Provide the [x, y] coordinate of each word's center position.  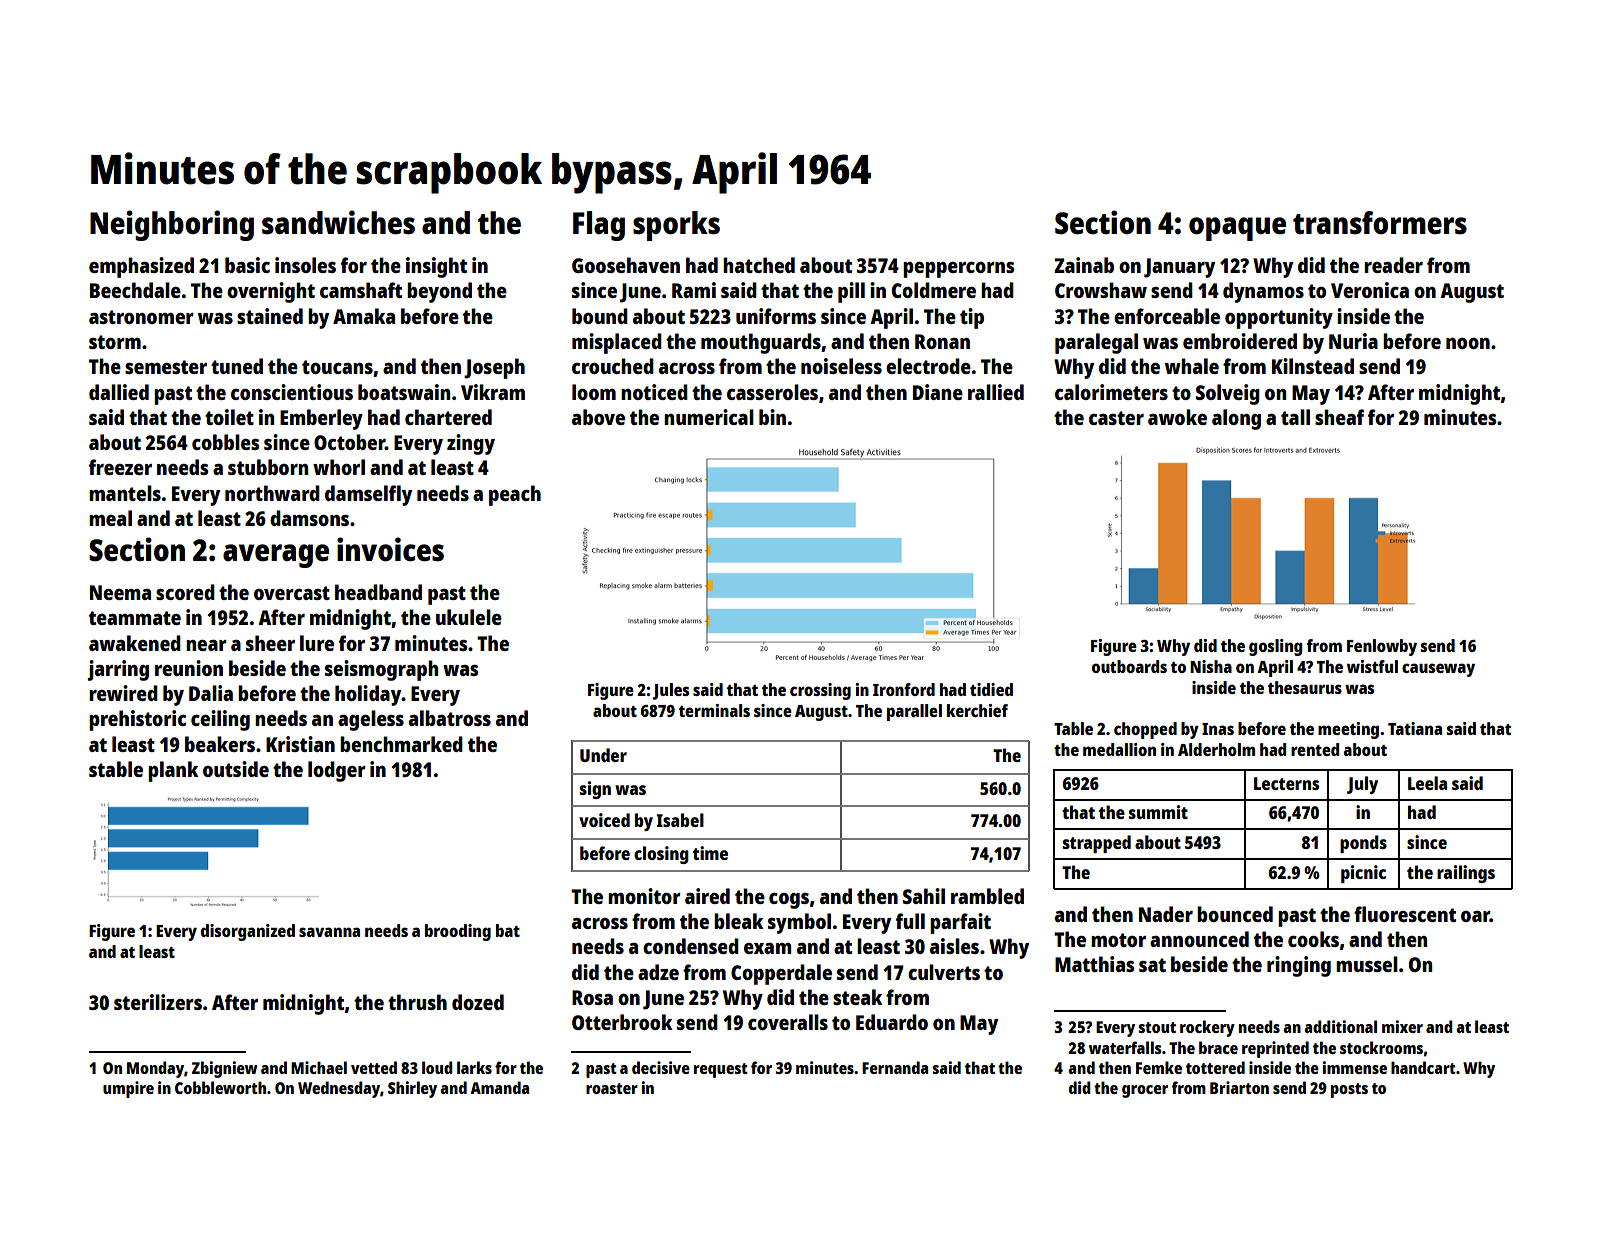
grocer [1145, 1091]
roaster [612, 1088]
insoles [305, 265]
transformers [1380, 223]
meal [110, 518]
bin [772, 417]
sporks [676, 226]
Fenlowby [1382, 647]
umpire [128, 1089]
